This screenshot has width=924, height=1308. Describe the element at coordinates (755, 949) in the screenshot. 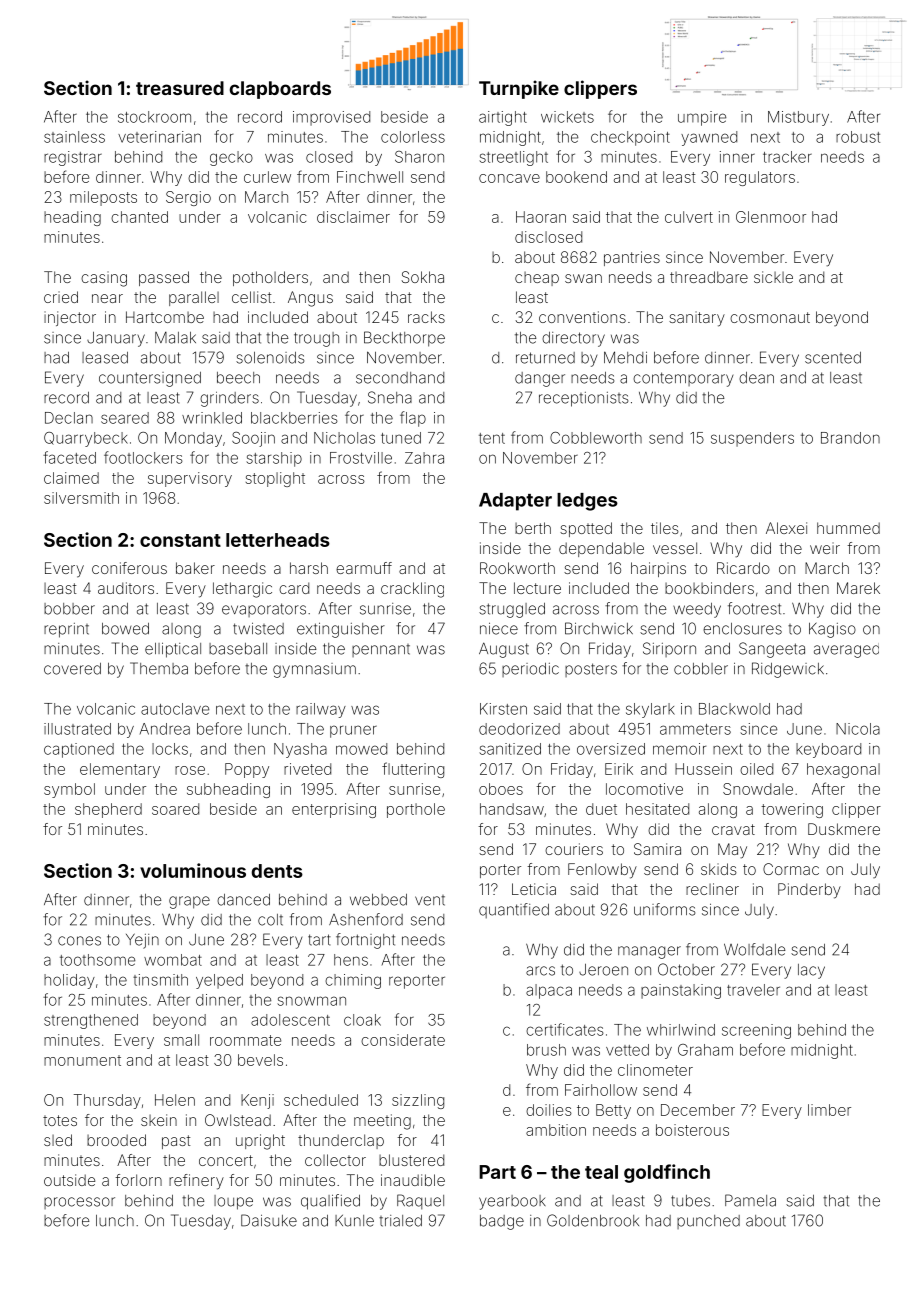

I see `Wolfdale` at that location.
